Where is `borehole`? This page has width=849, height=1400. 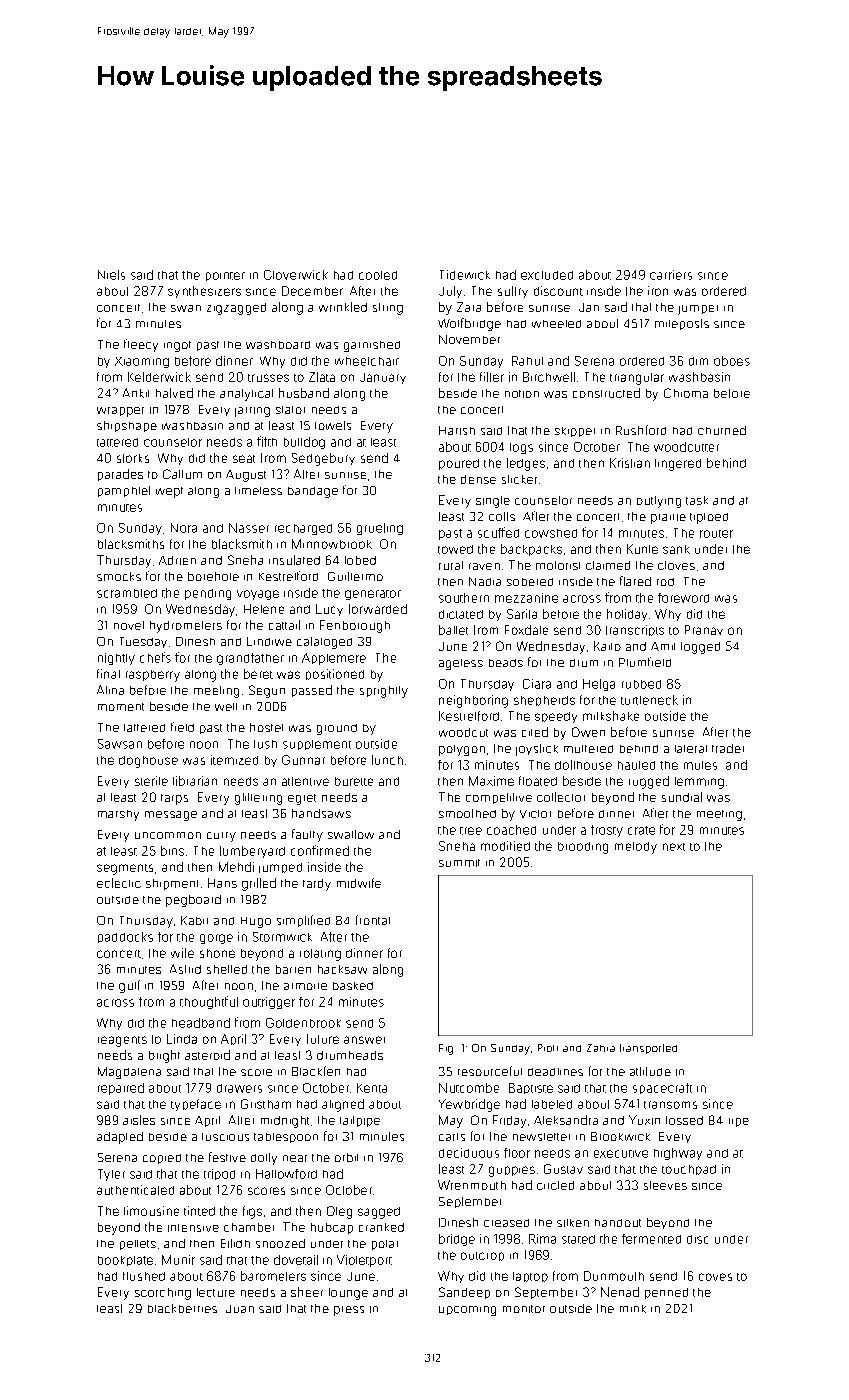
borehole is located at coordinates (213, 576).
